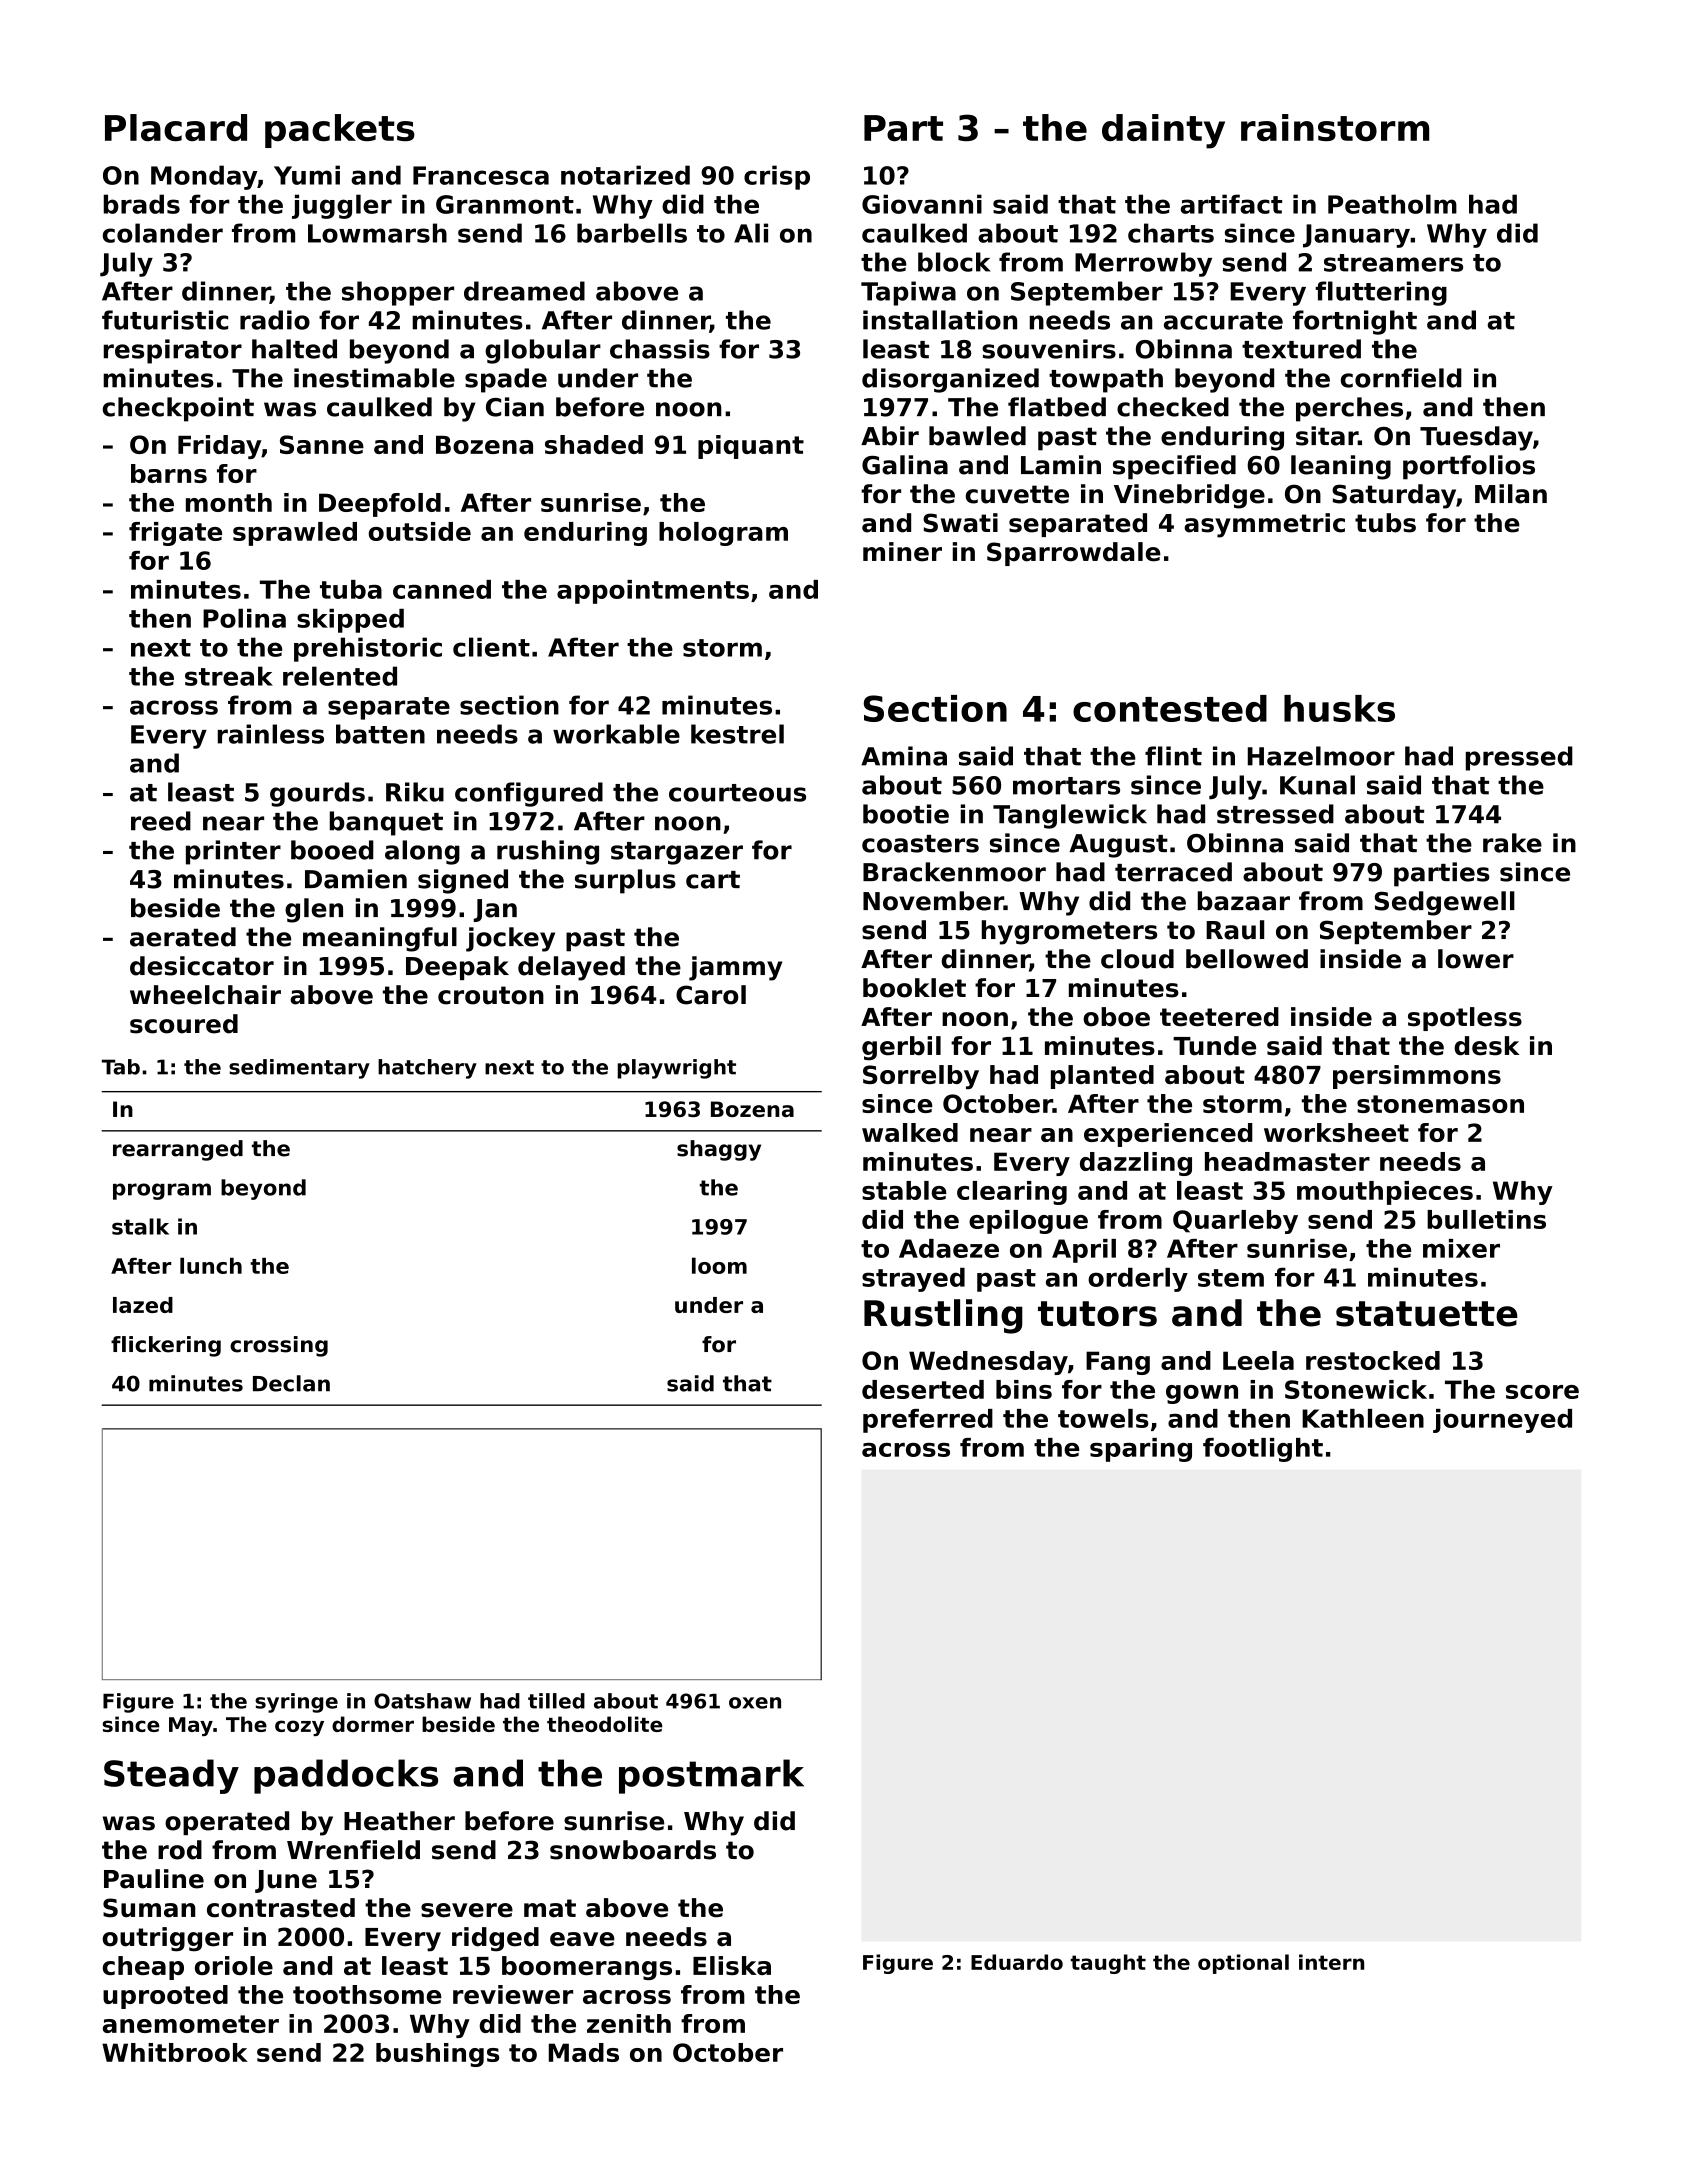  What do you see at coordinates (175, 2052) in the image?
I see `Whitbrook` at bounding box center [175, 2052].
